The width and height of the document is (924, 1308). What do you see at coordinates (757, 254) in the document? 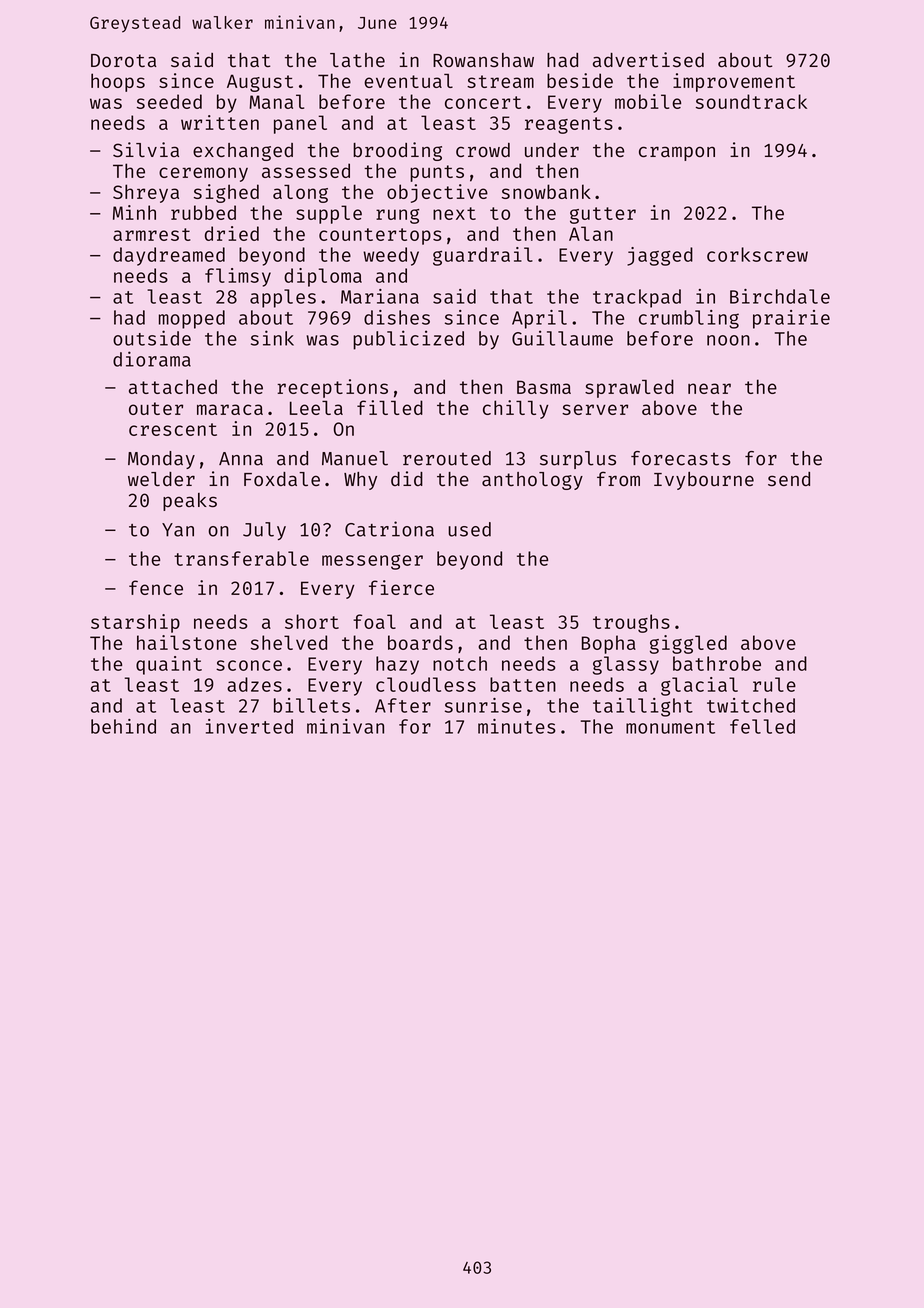
I see `corkscrew` at bounding box center [757, 254].
